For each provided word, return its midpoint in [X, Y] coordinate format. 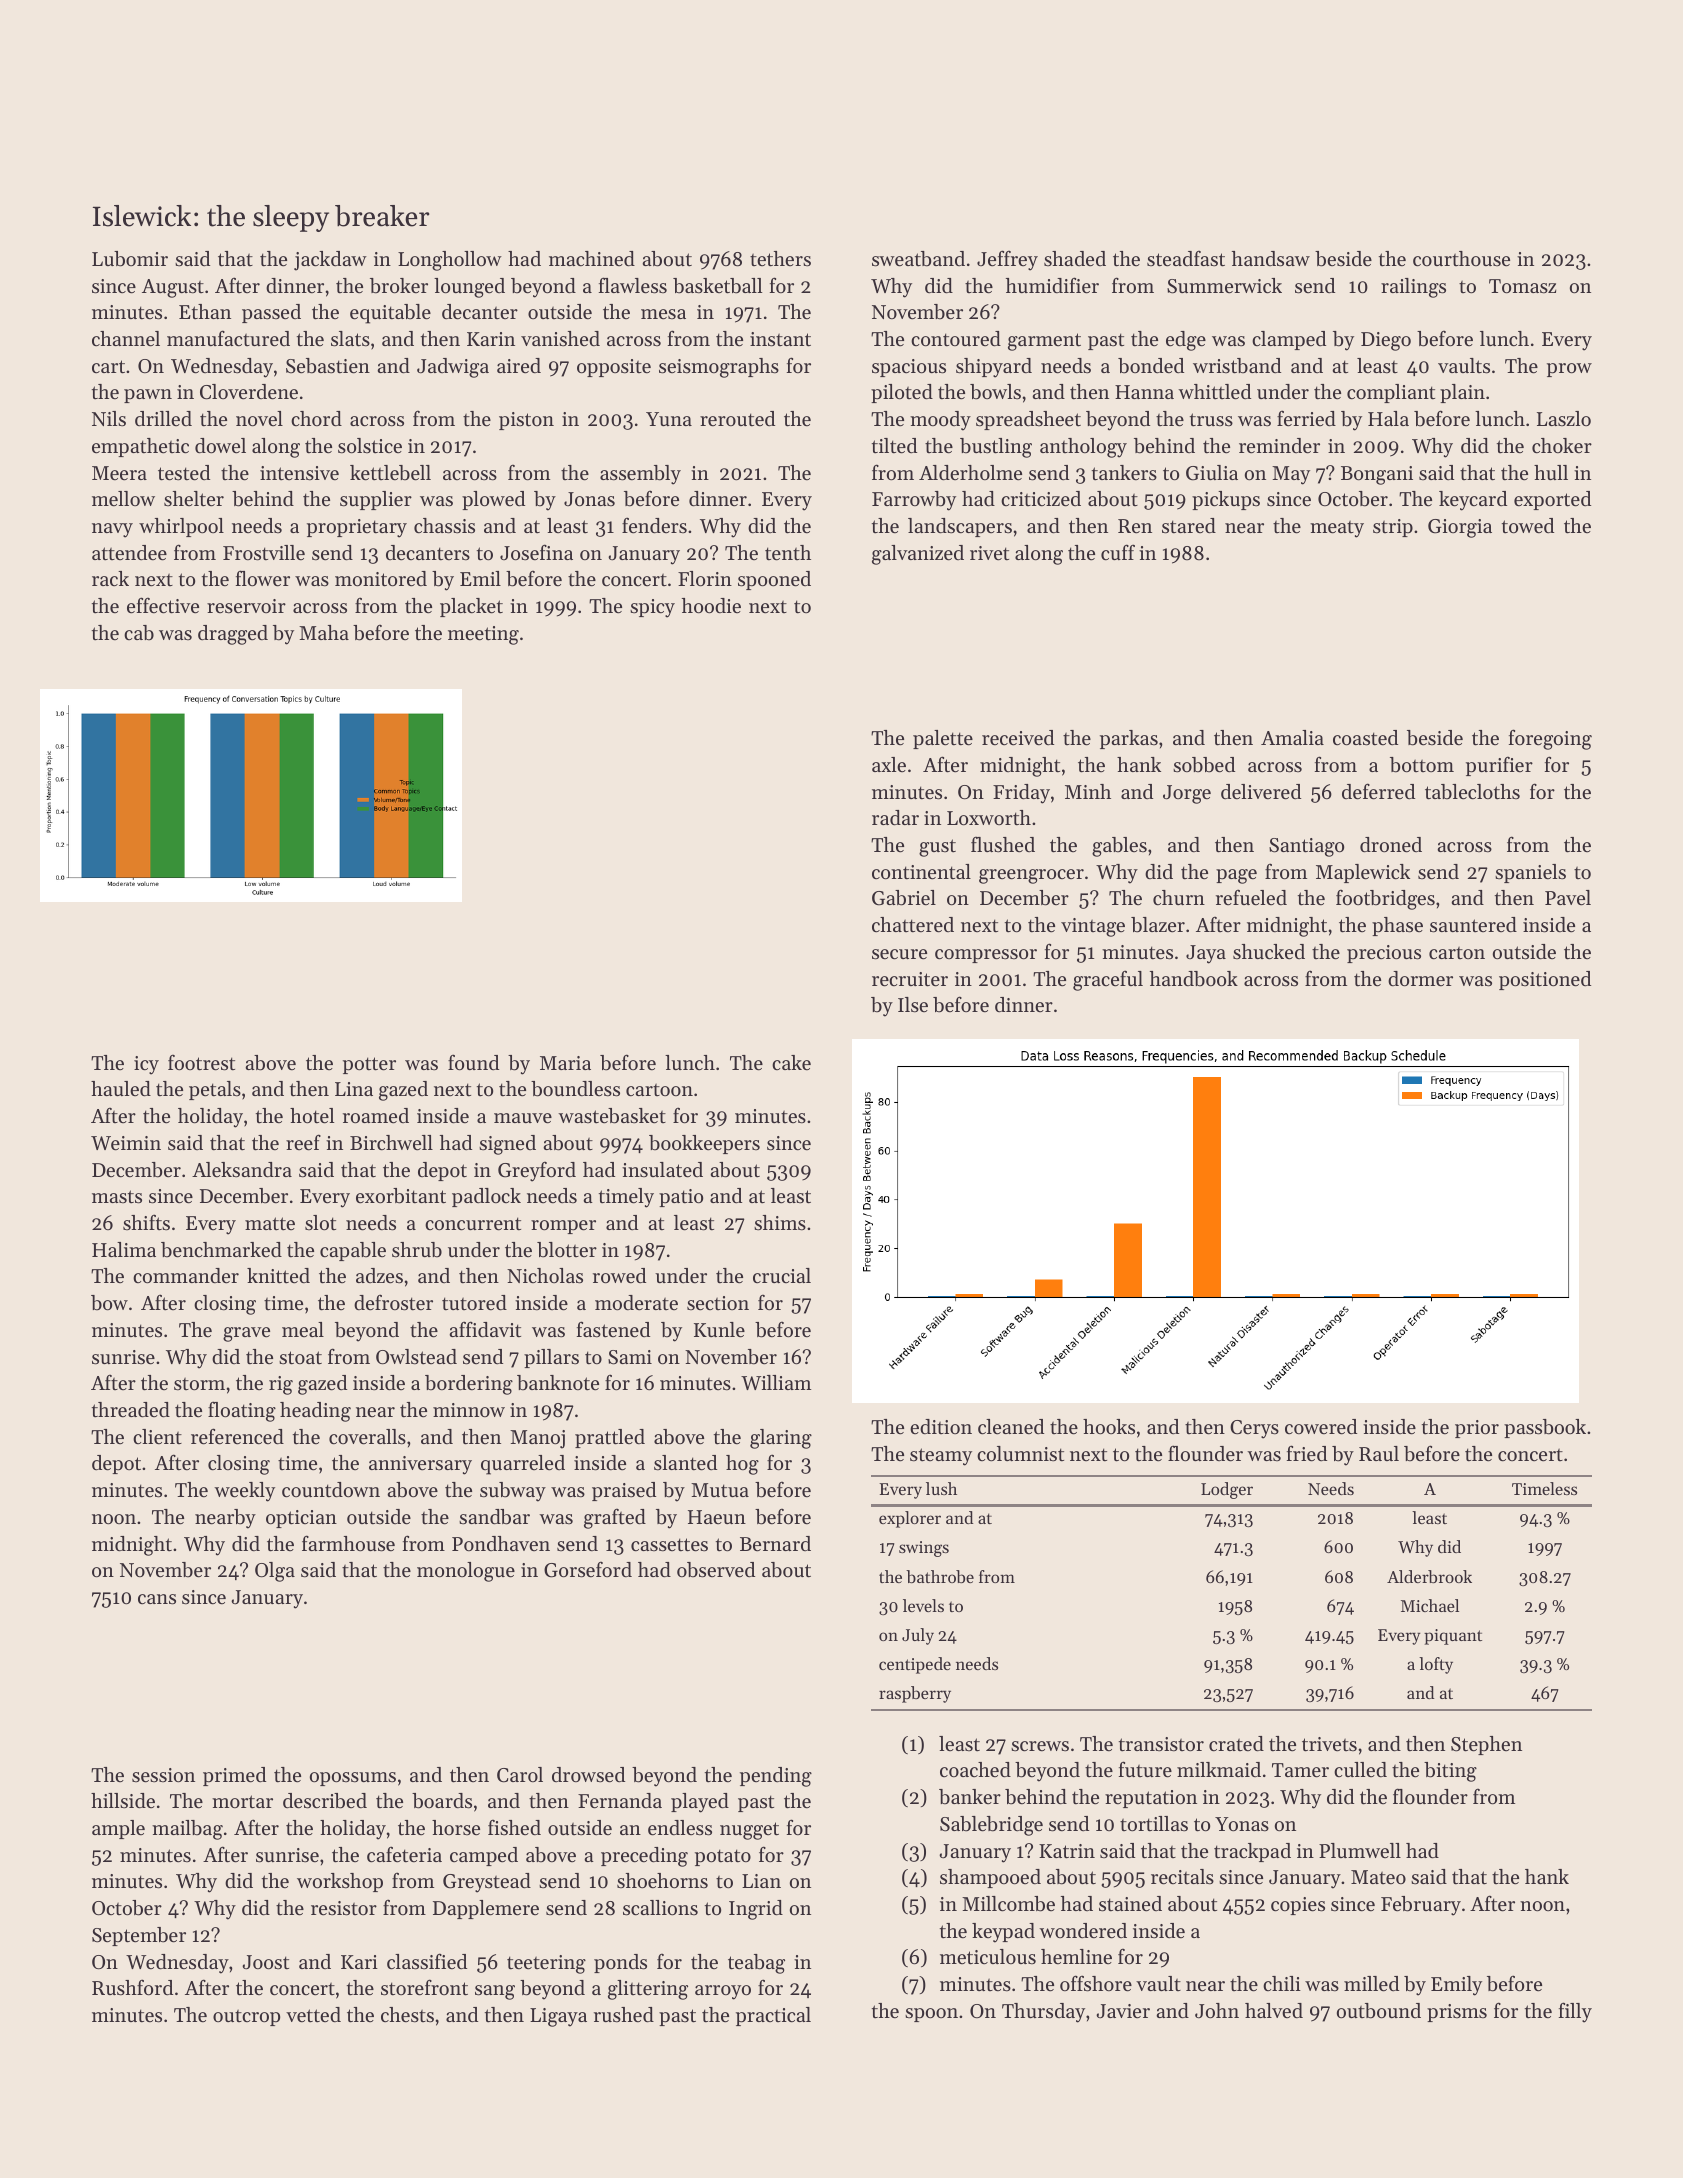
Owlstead [416, 1357]
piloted [902, 393]
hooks [1109, 1427]
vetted [313, 2015]
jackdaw [330, 261]
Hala [1388, 418]
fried [1307, 1453]
